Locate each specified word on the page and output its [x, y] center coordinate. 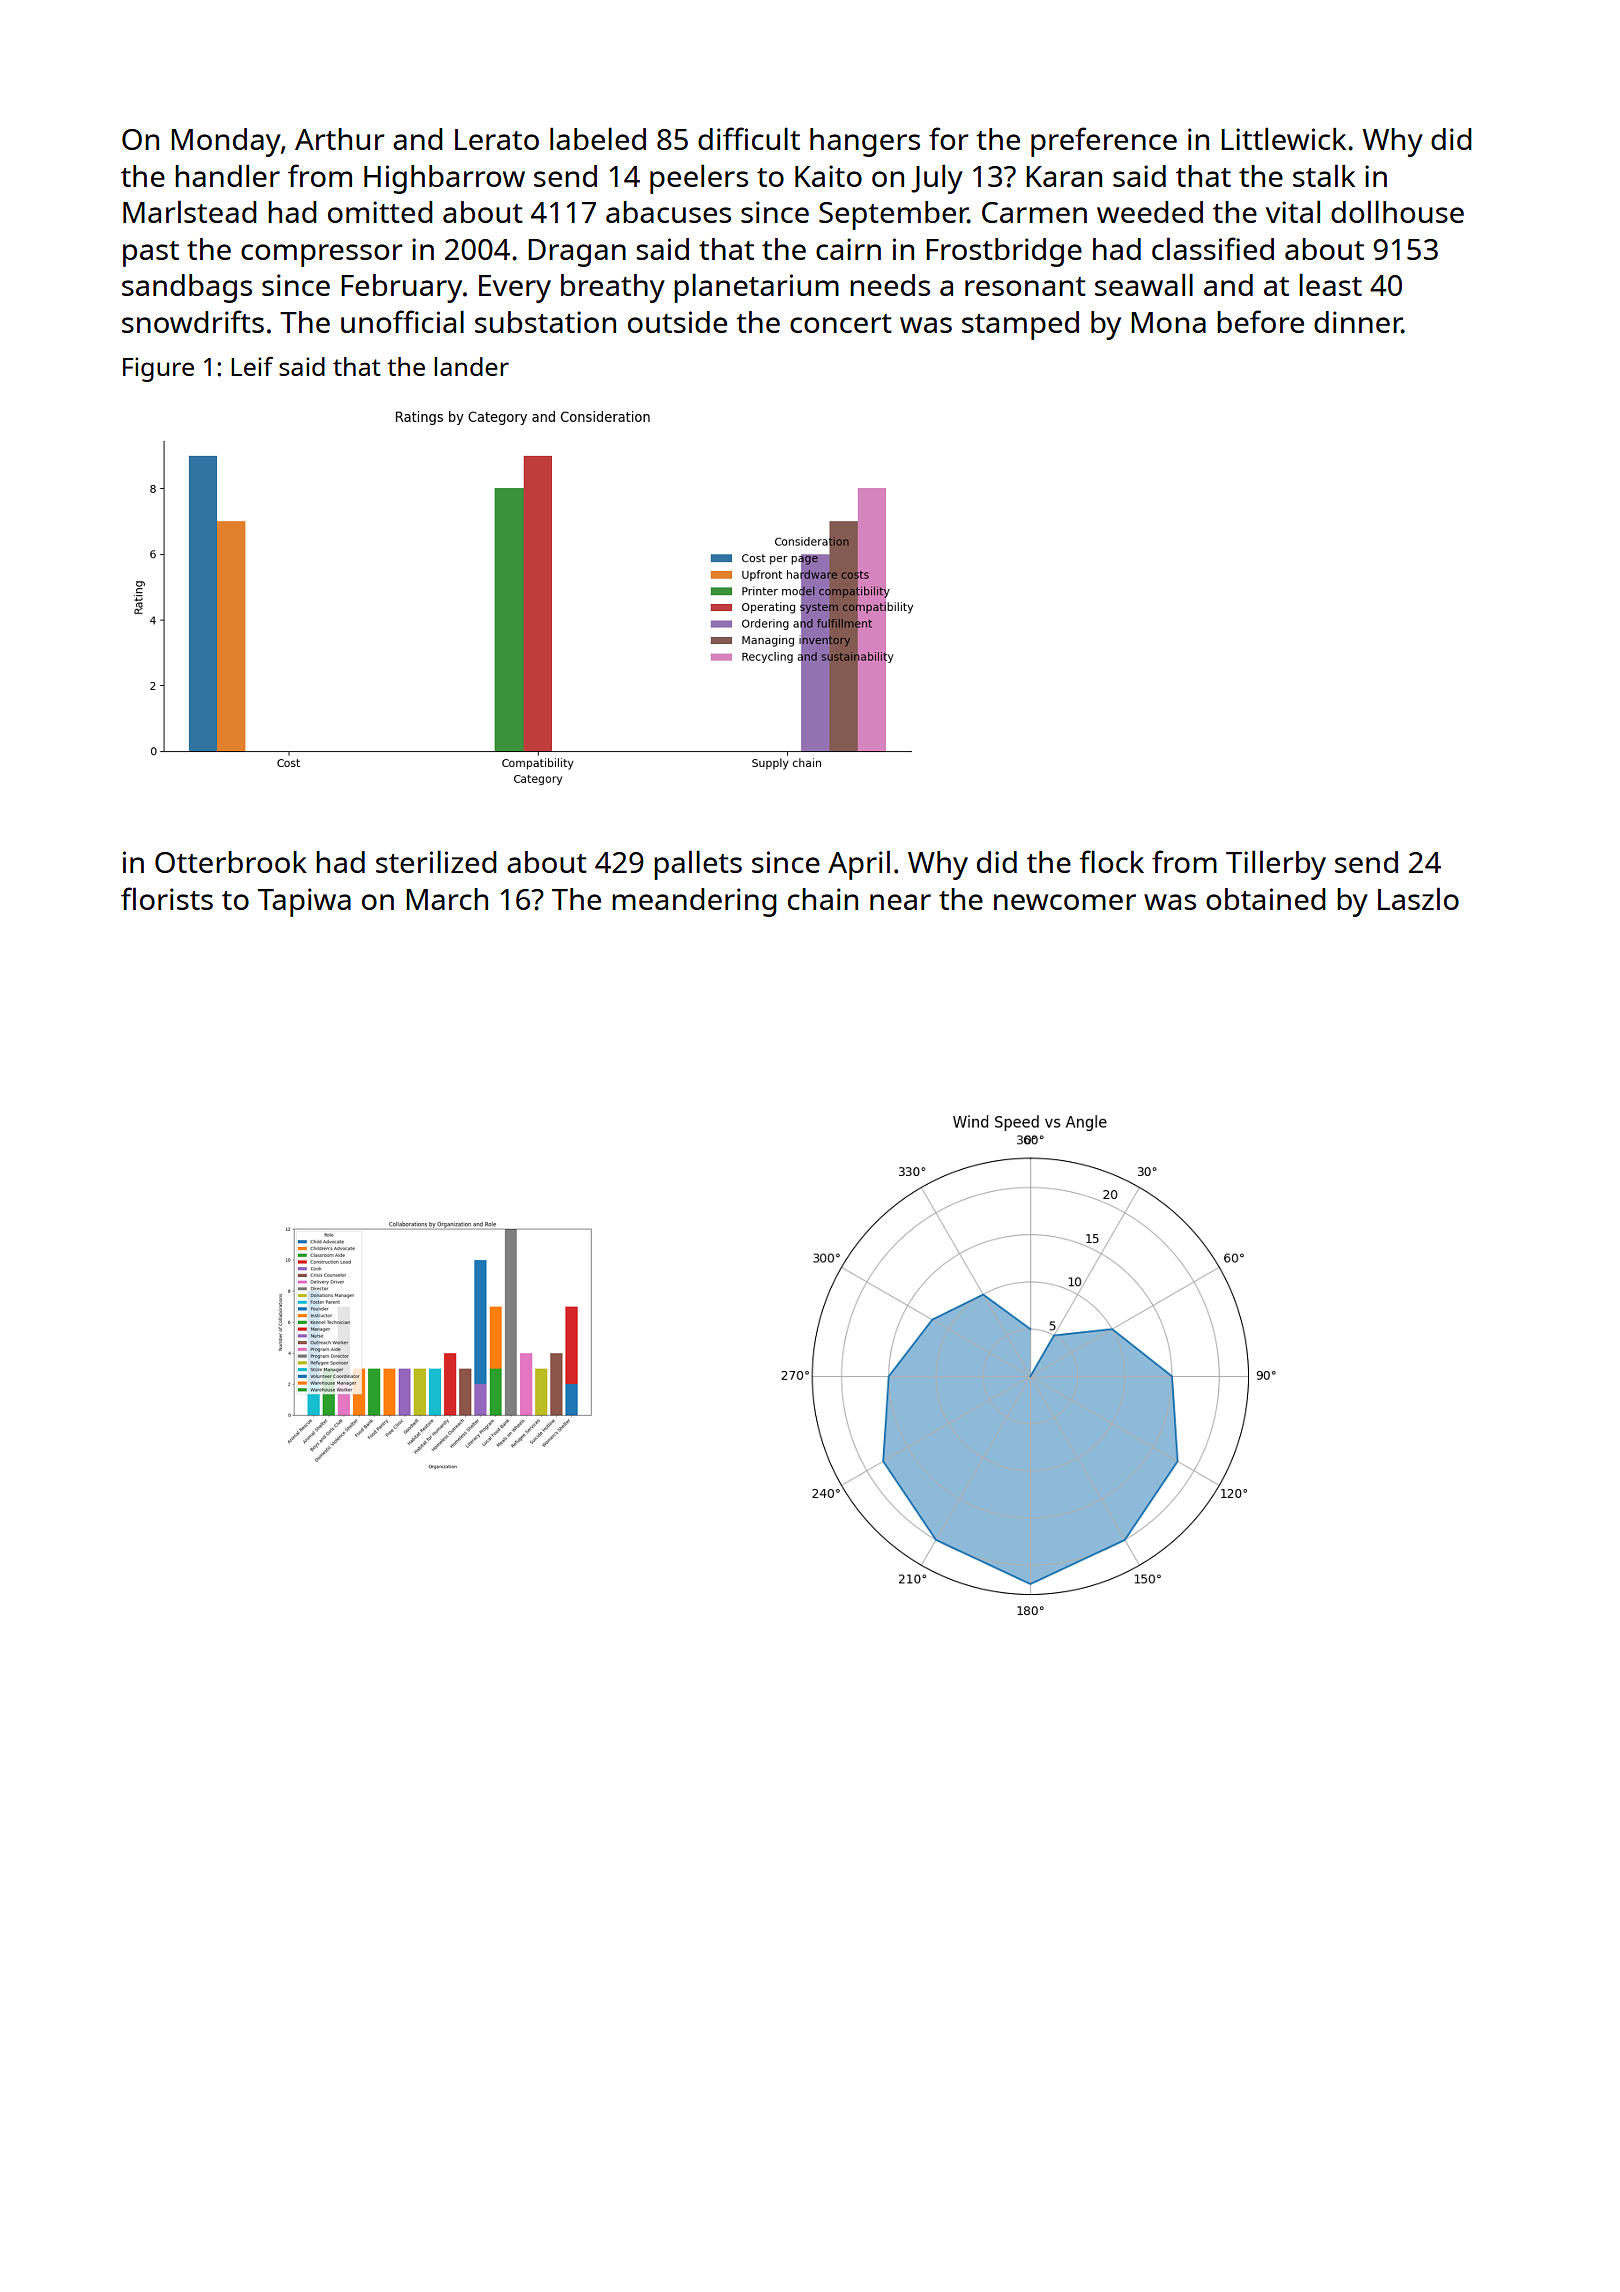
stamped [1020, 325]
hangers [865, 142]
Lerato [497, 139]
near [900, 902]
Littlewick [1283, 138]
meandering [694, 902]
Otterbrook [231, 862]
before [1260, 321]
